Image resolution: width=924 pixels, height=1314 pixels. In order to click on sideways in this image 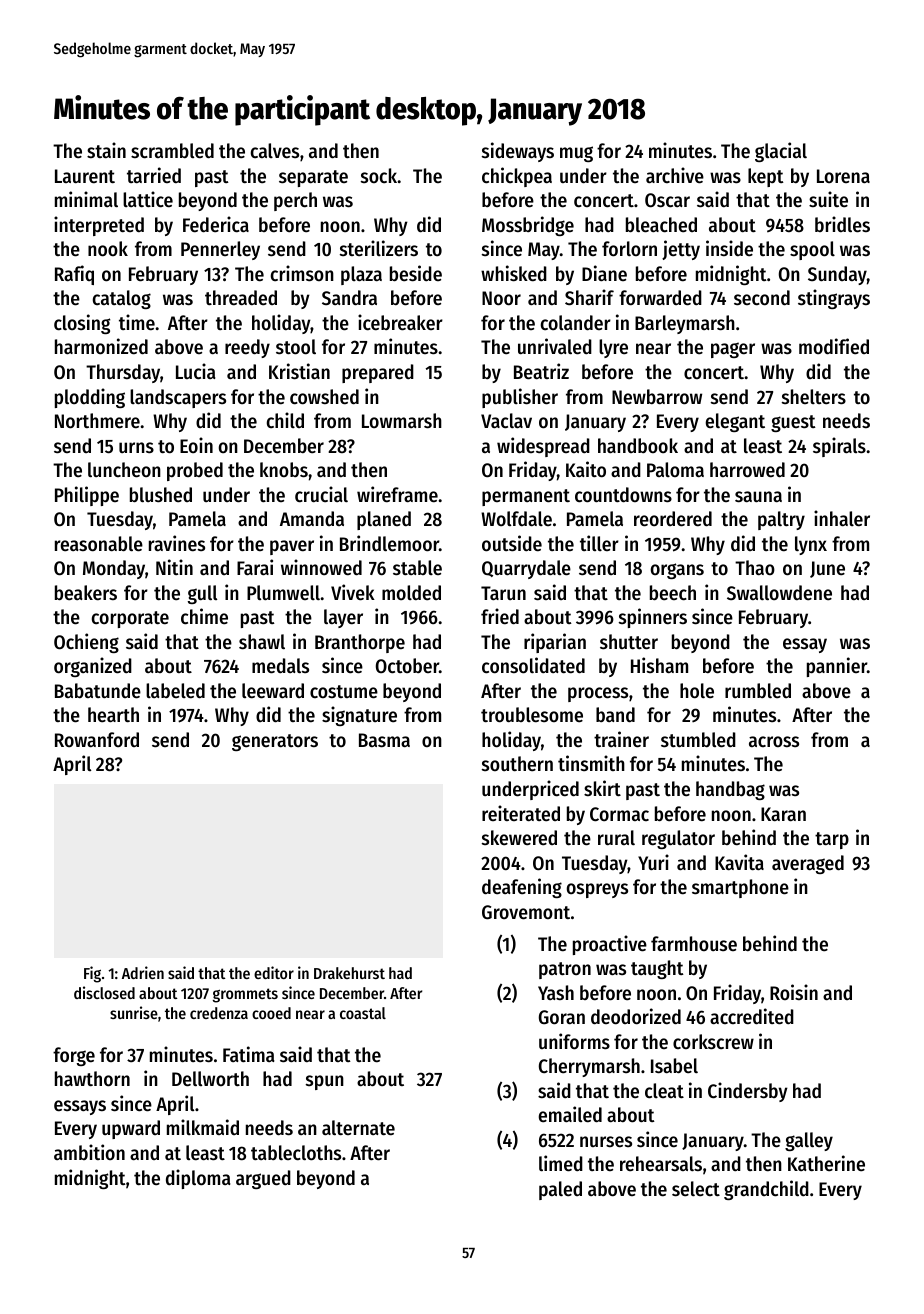, I will do `click(518, 152)`.
